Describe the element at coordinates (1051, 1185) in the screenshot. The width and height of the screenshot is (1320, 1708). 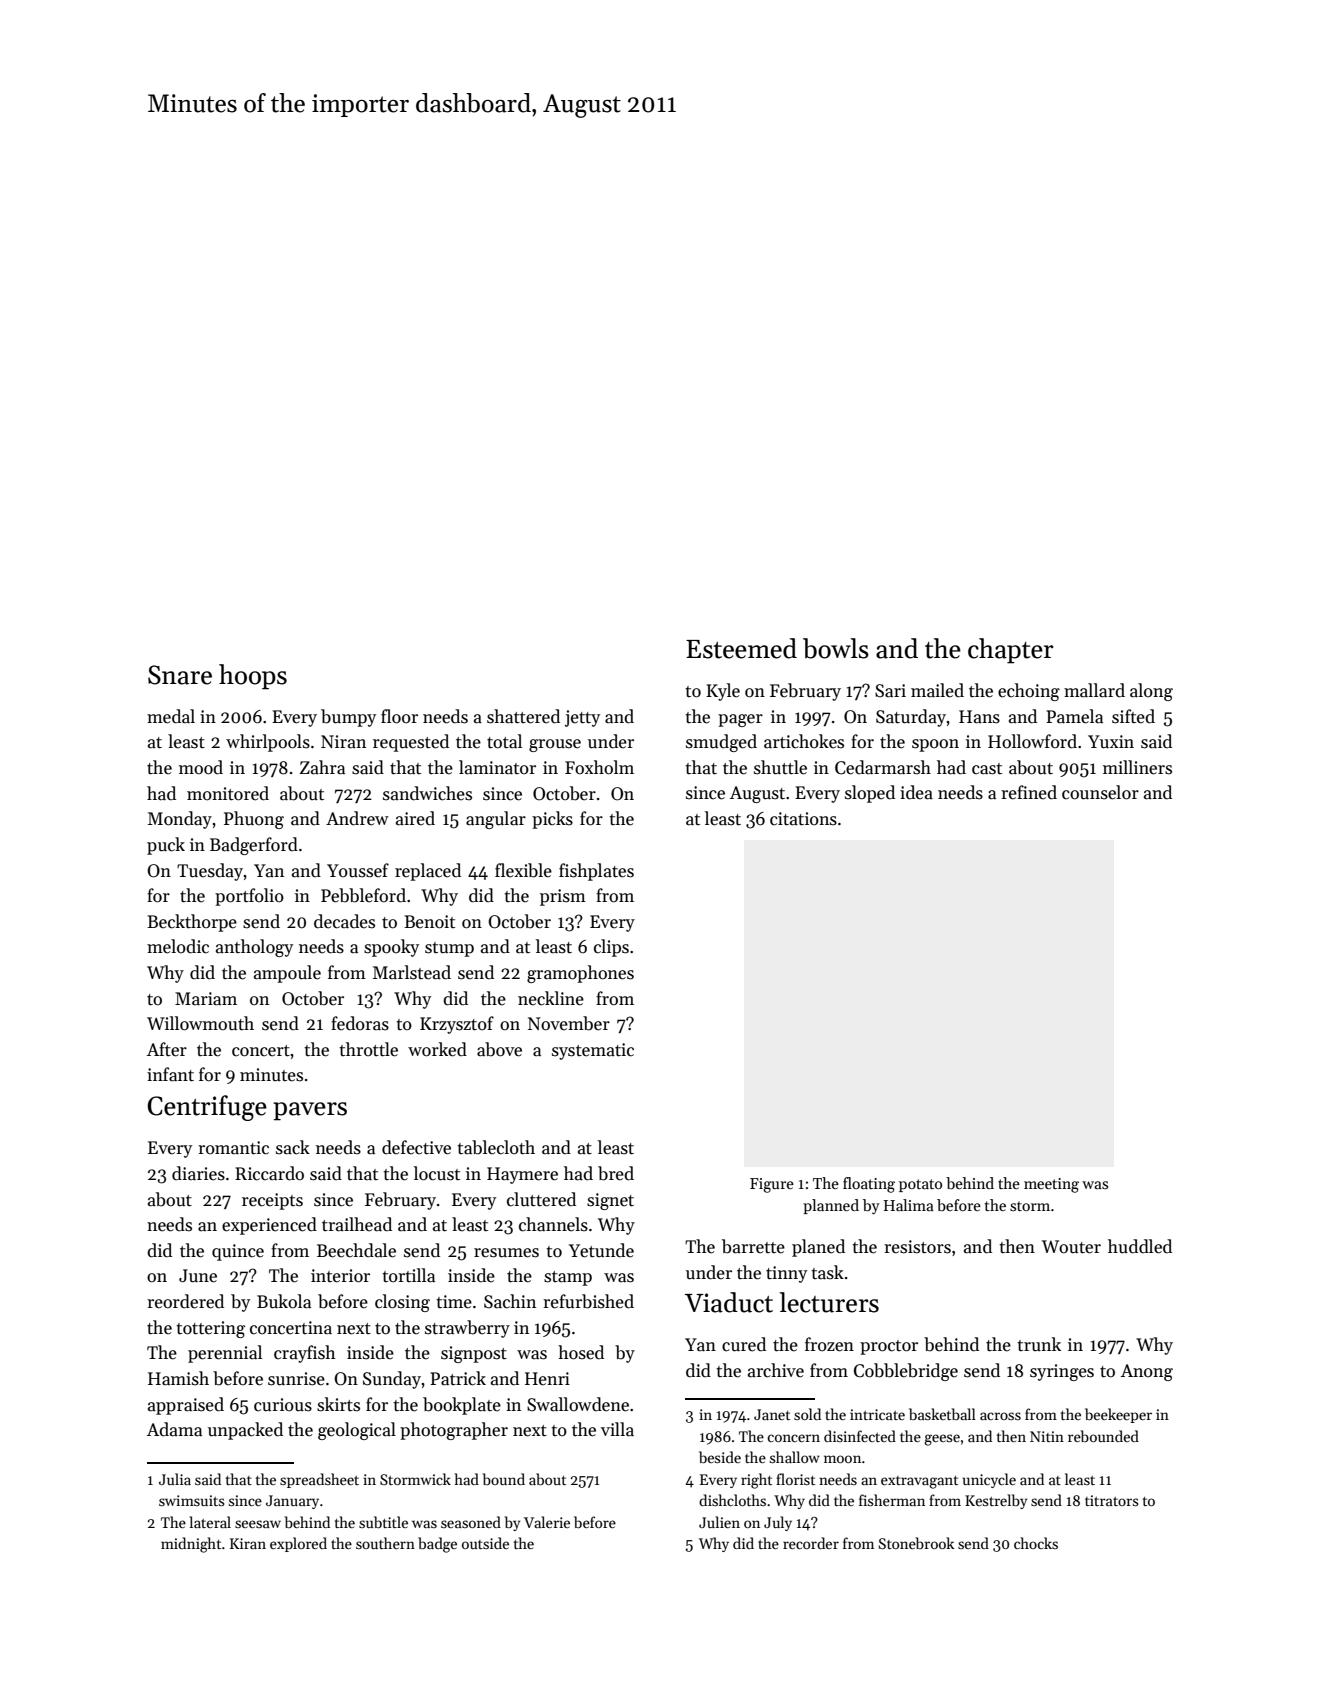
I see `meeting` at that location.
